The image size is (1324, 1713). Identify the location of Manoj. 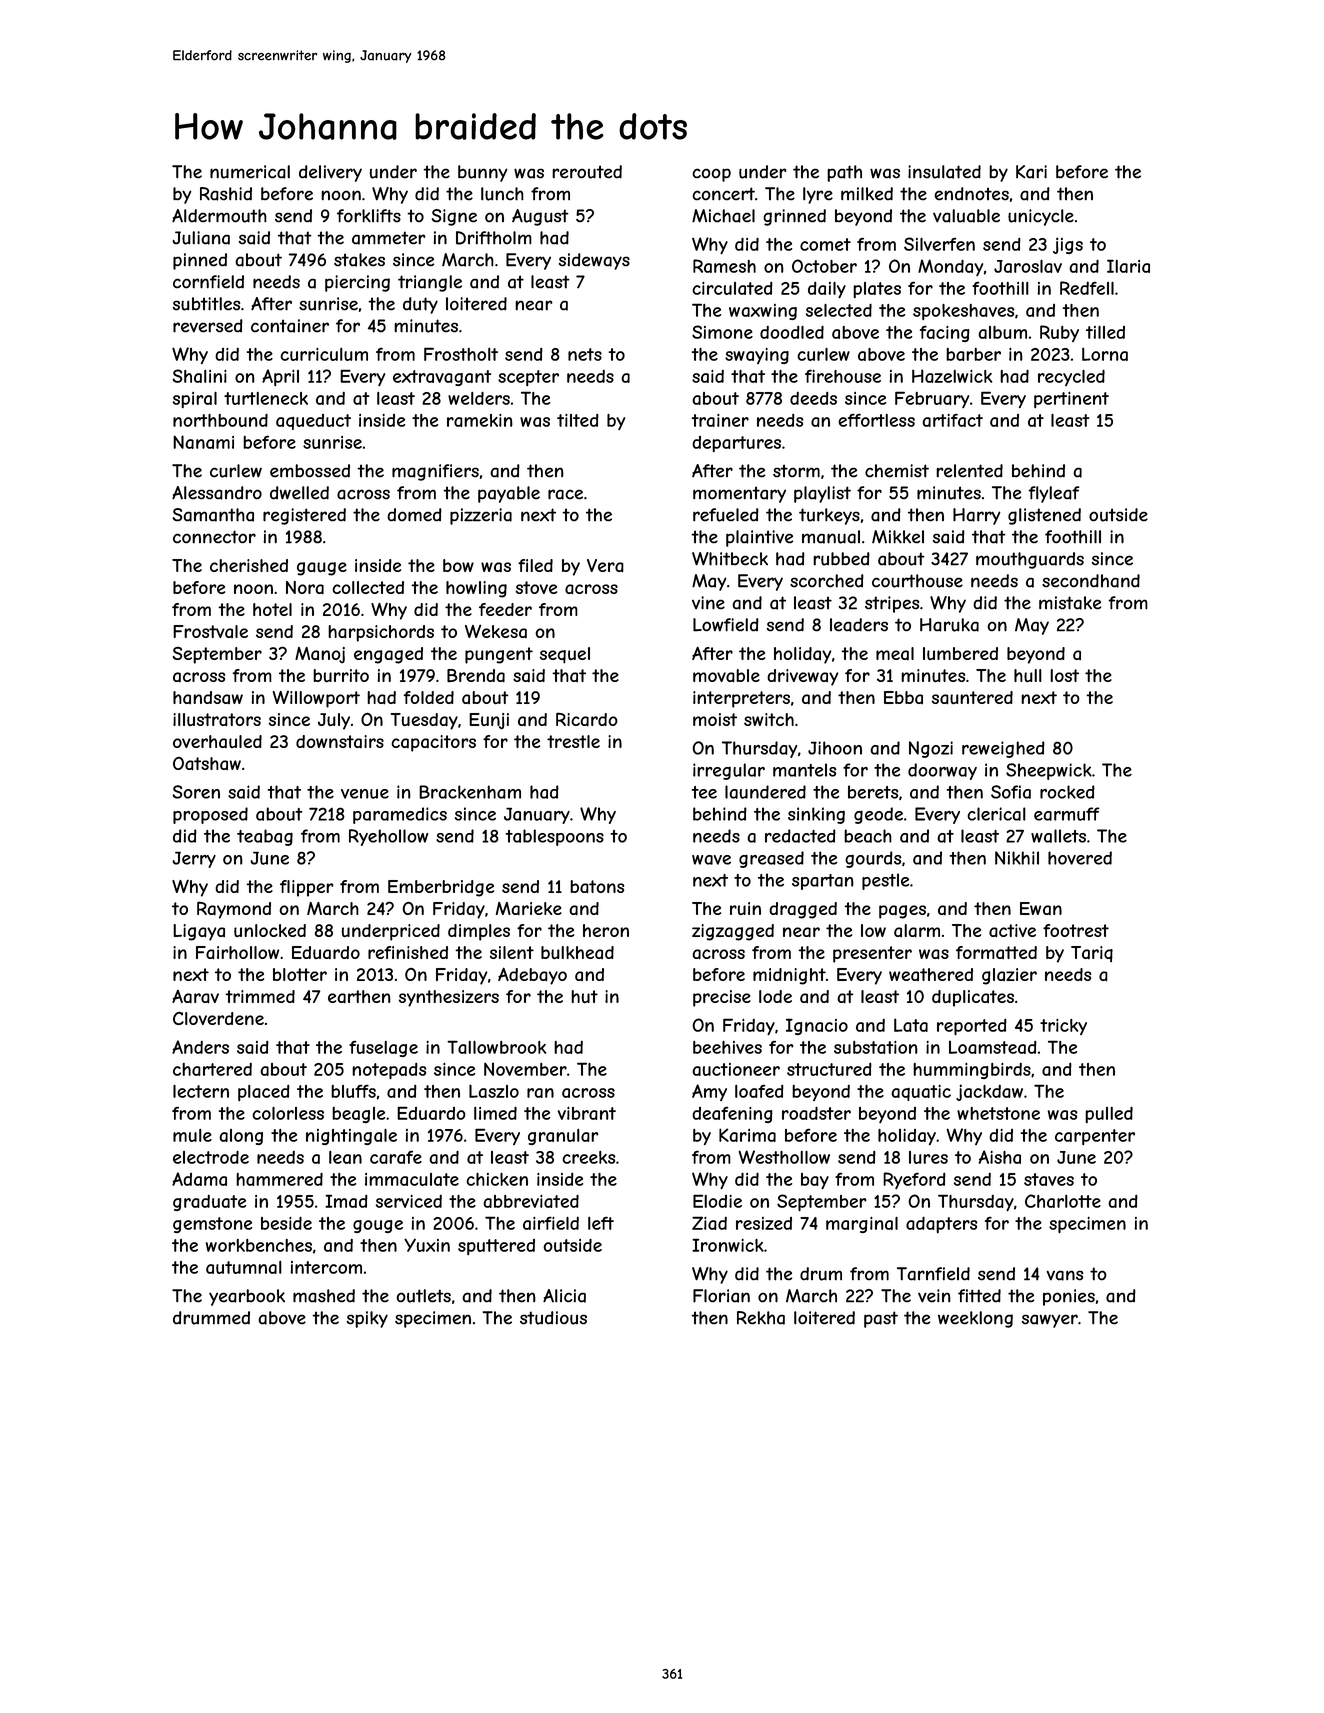
(320, 655).
